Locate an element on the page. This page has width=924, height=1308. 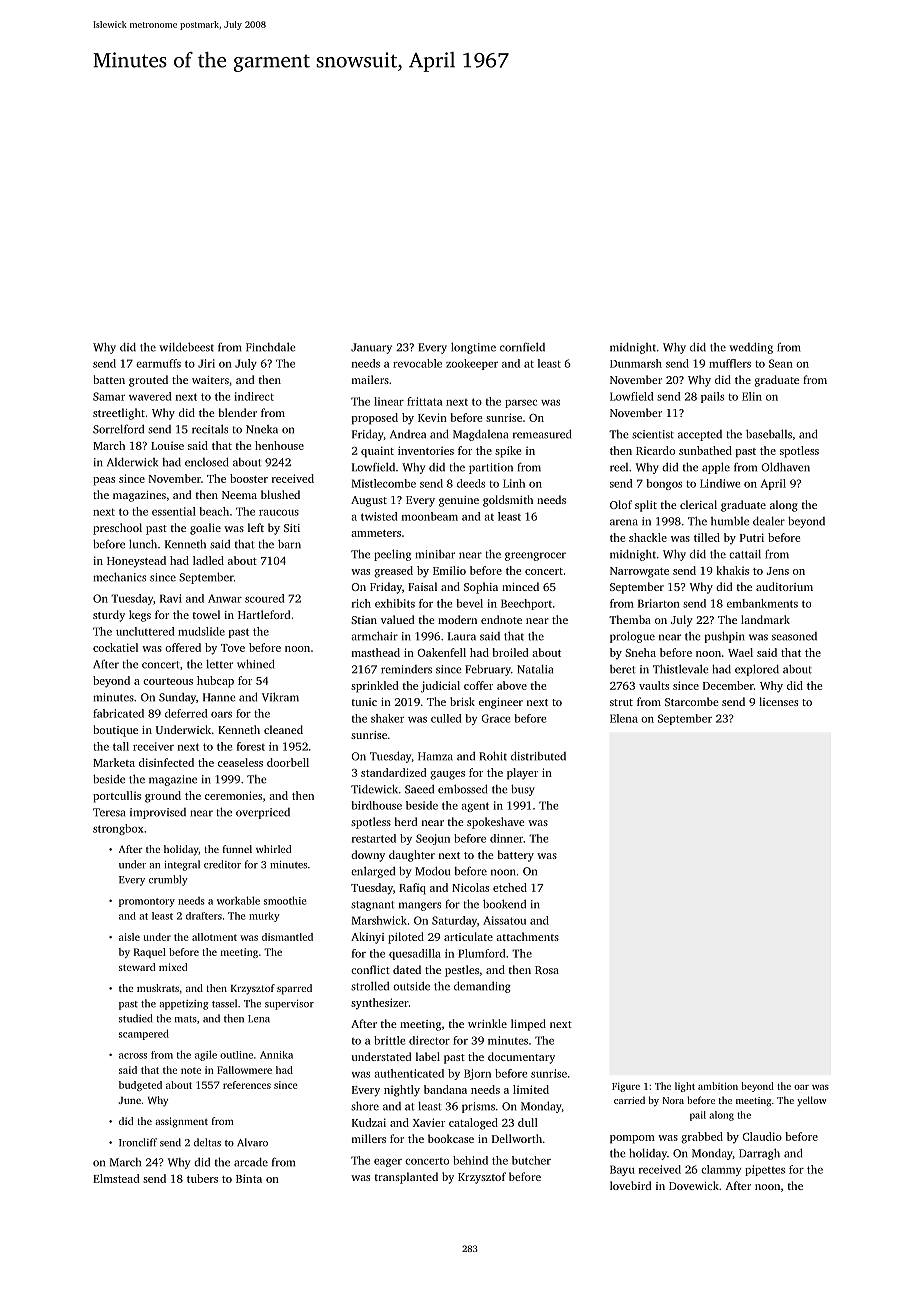
attachments is located at coordinates (527, 936).
